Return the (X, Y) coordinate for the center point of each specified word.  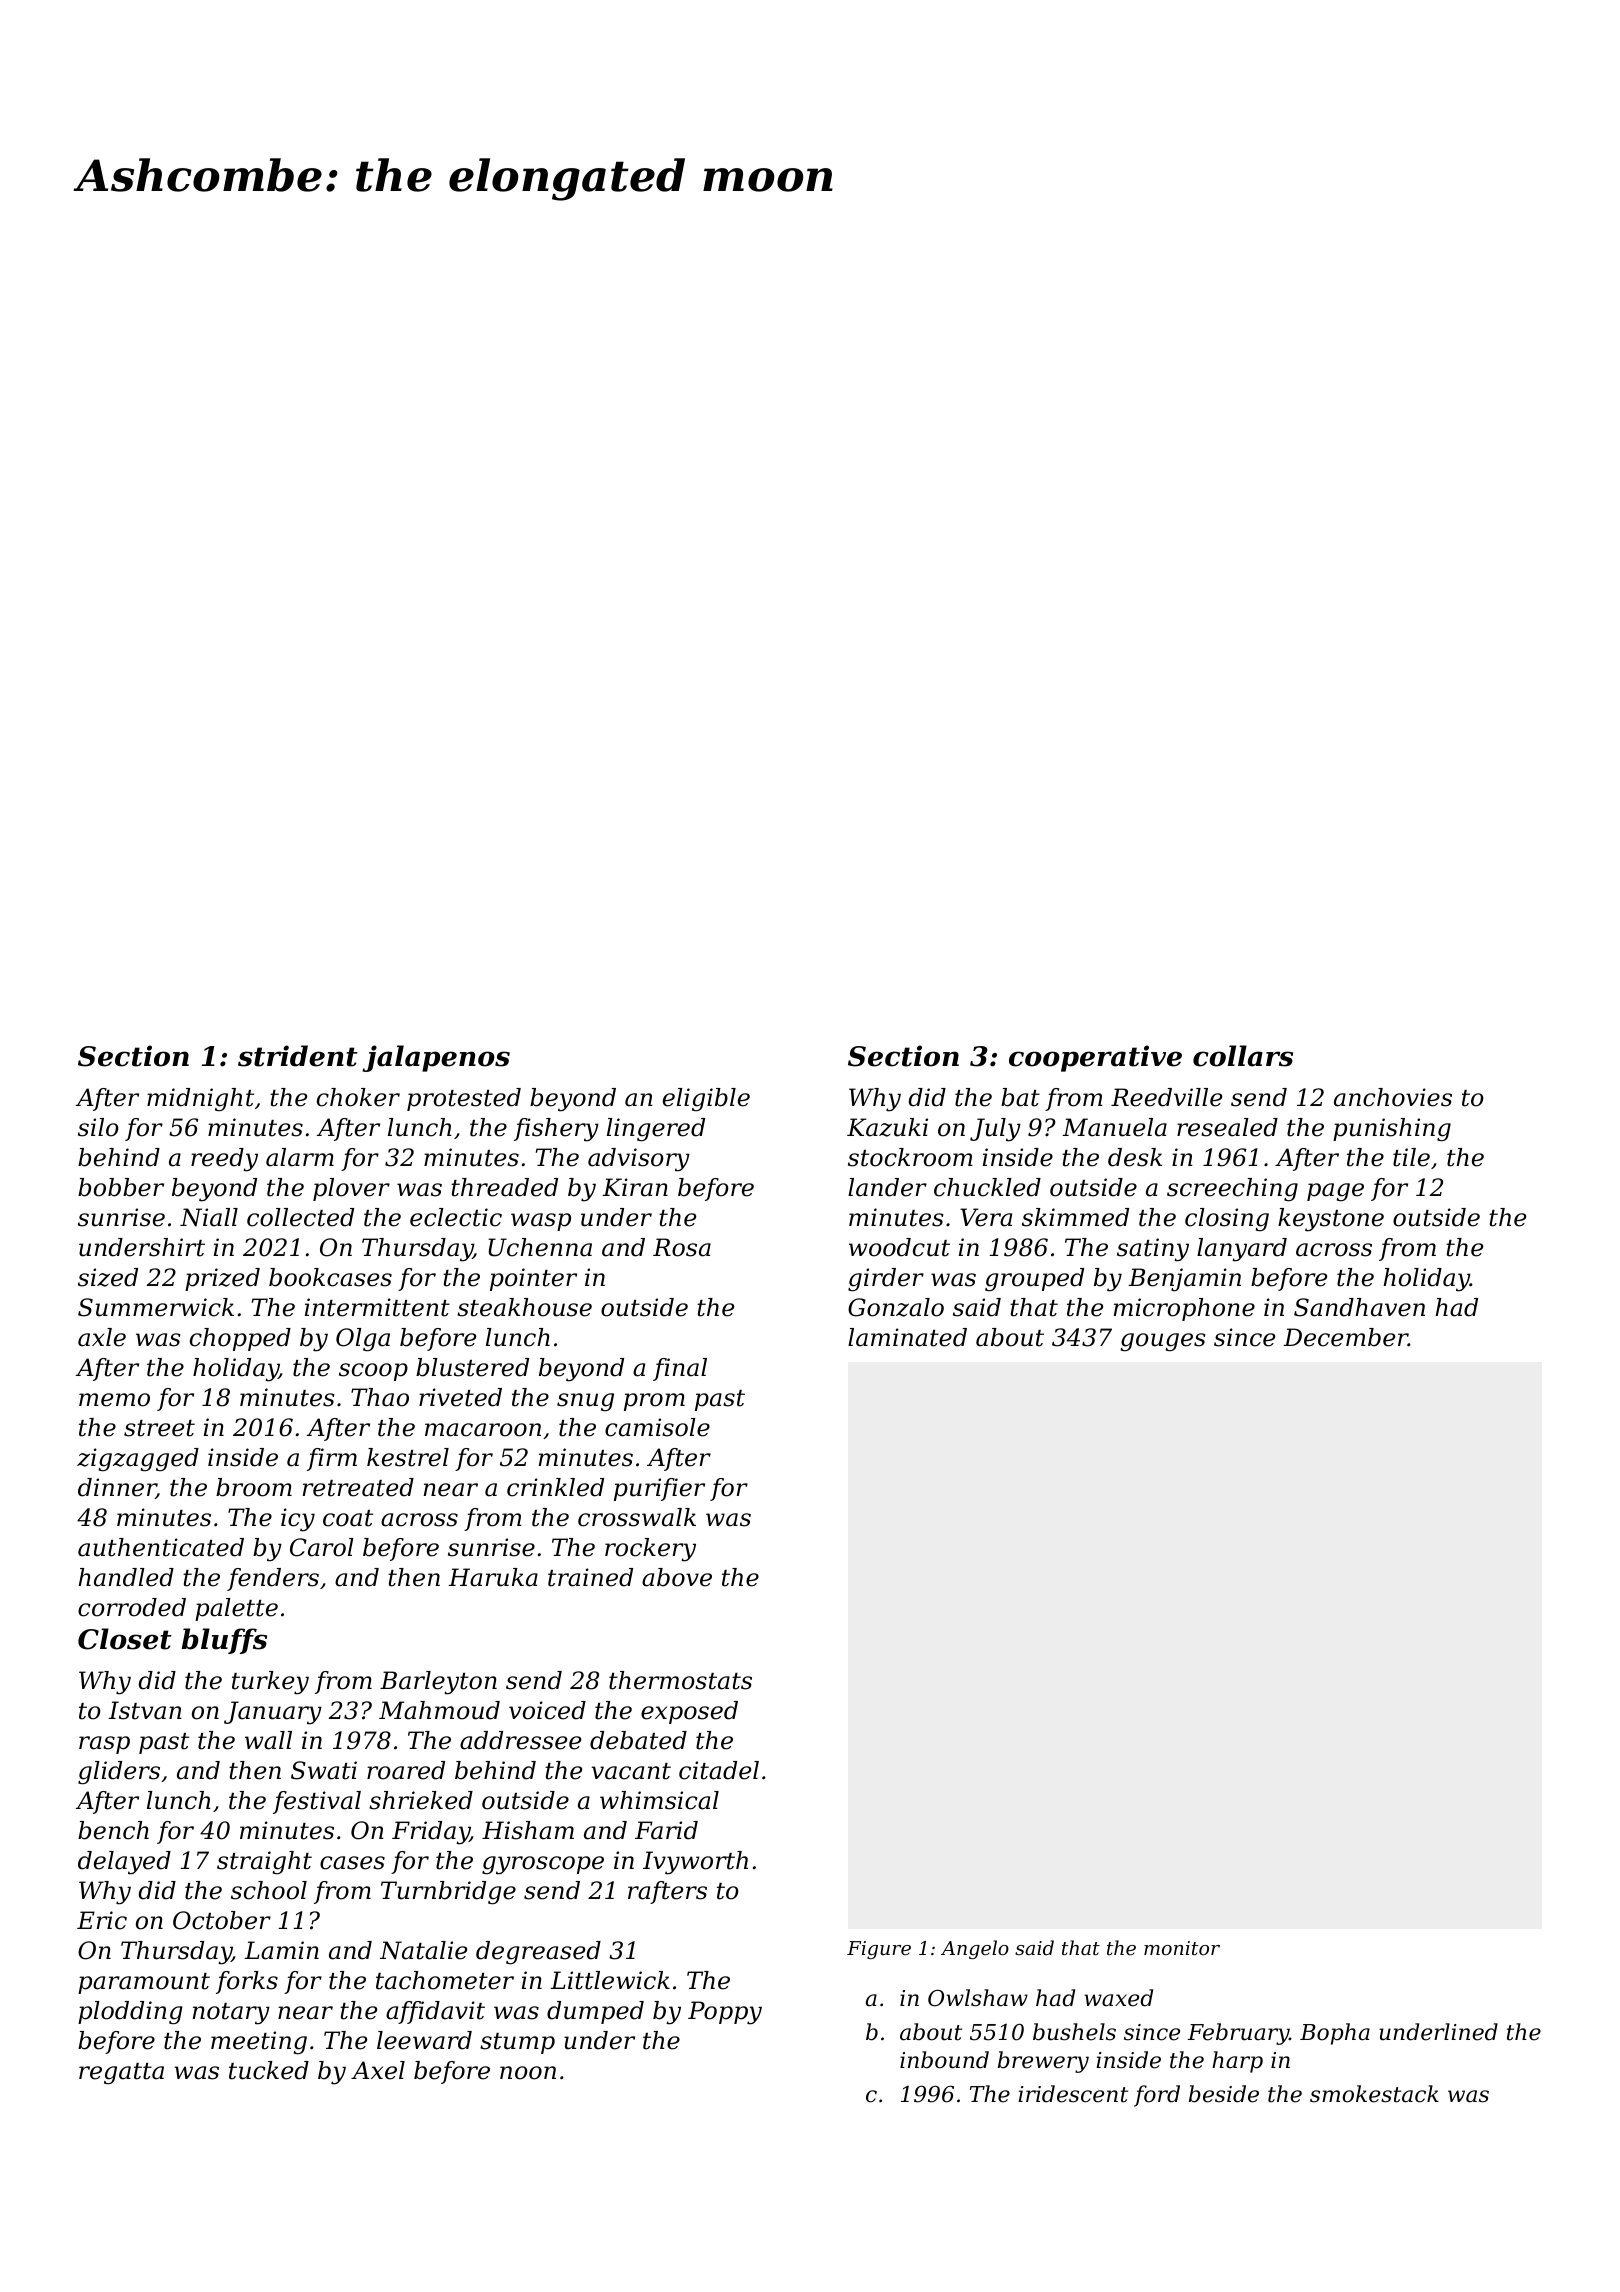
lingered (656, 1130)
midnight (200, 1100)
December (1345, 1337)
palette (236, 1609)
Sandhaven (1359, 1307)
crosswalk (637, 1517)
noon (528, 2073)
